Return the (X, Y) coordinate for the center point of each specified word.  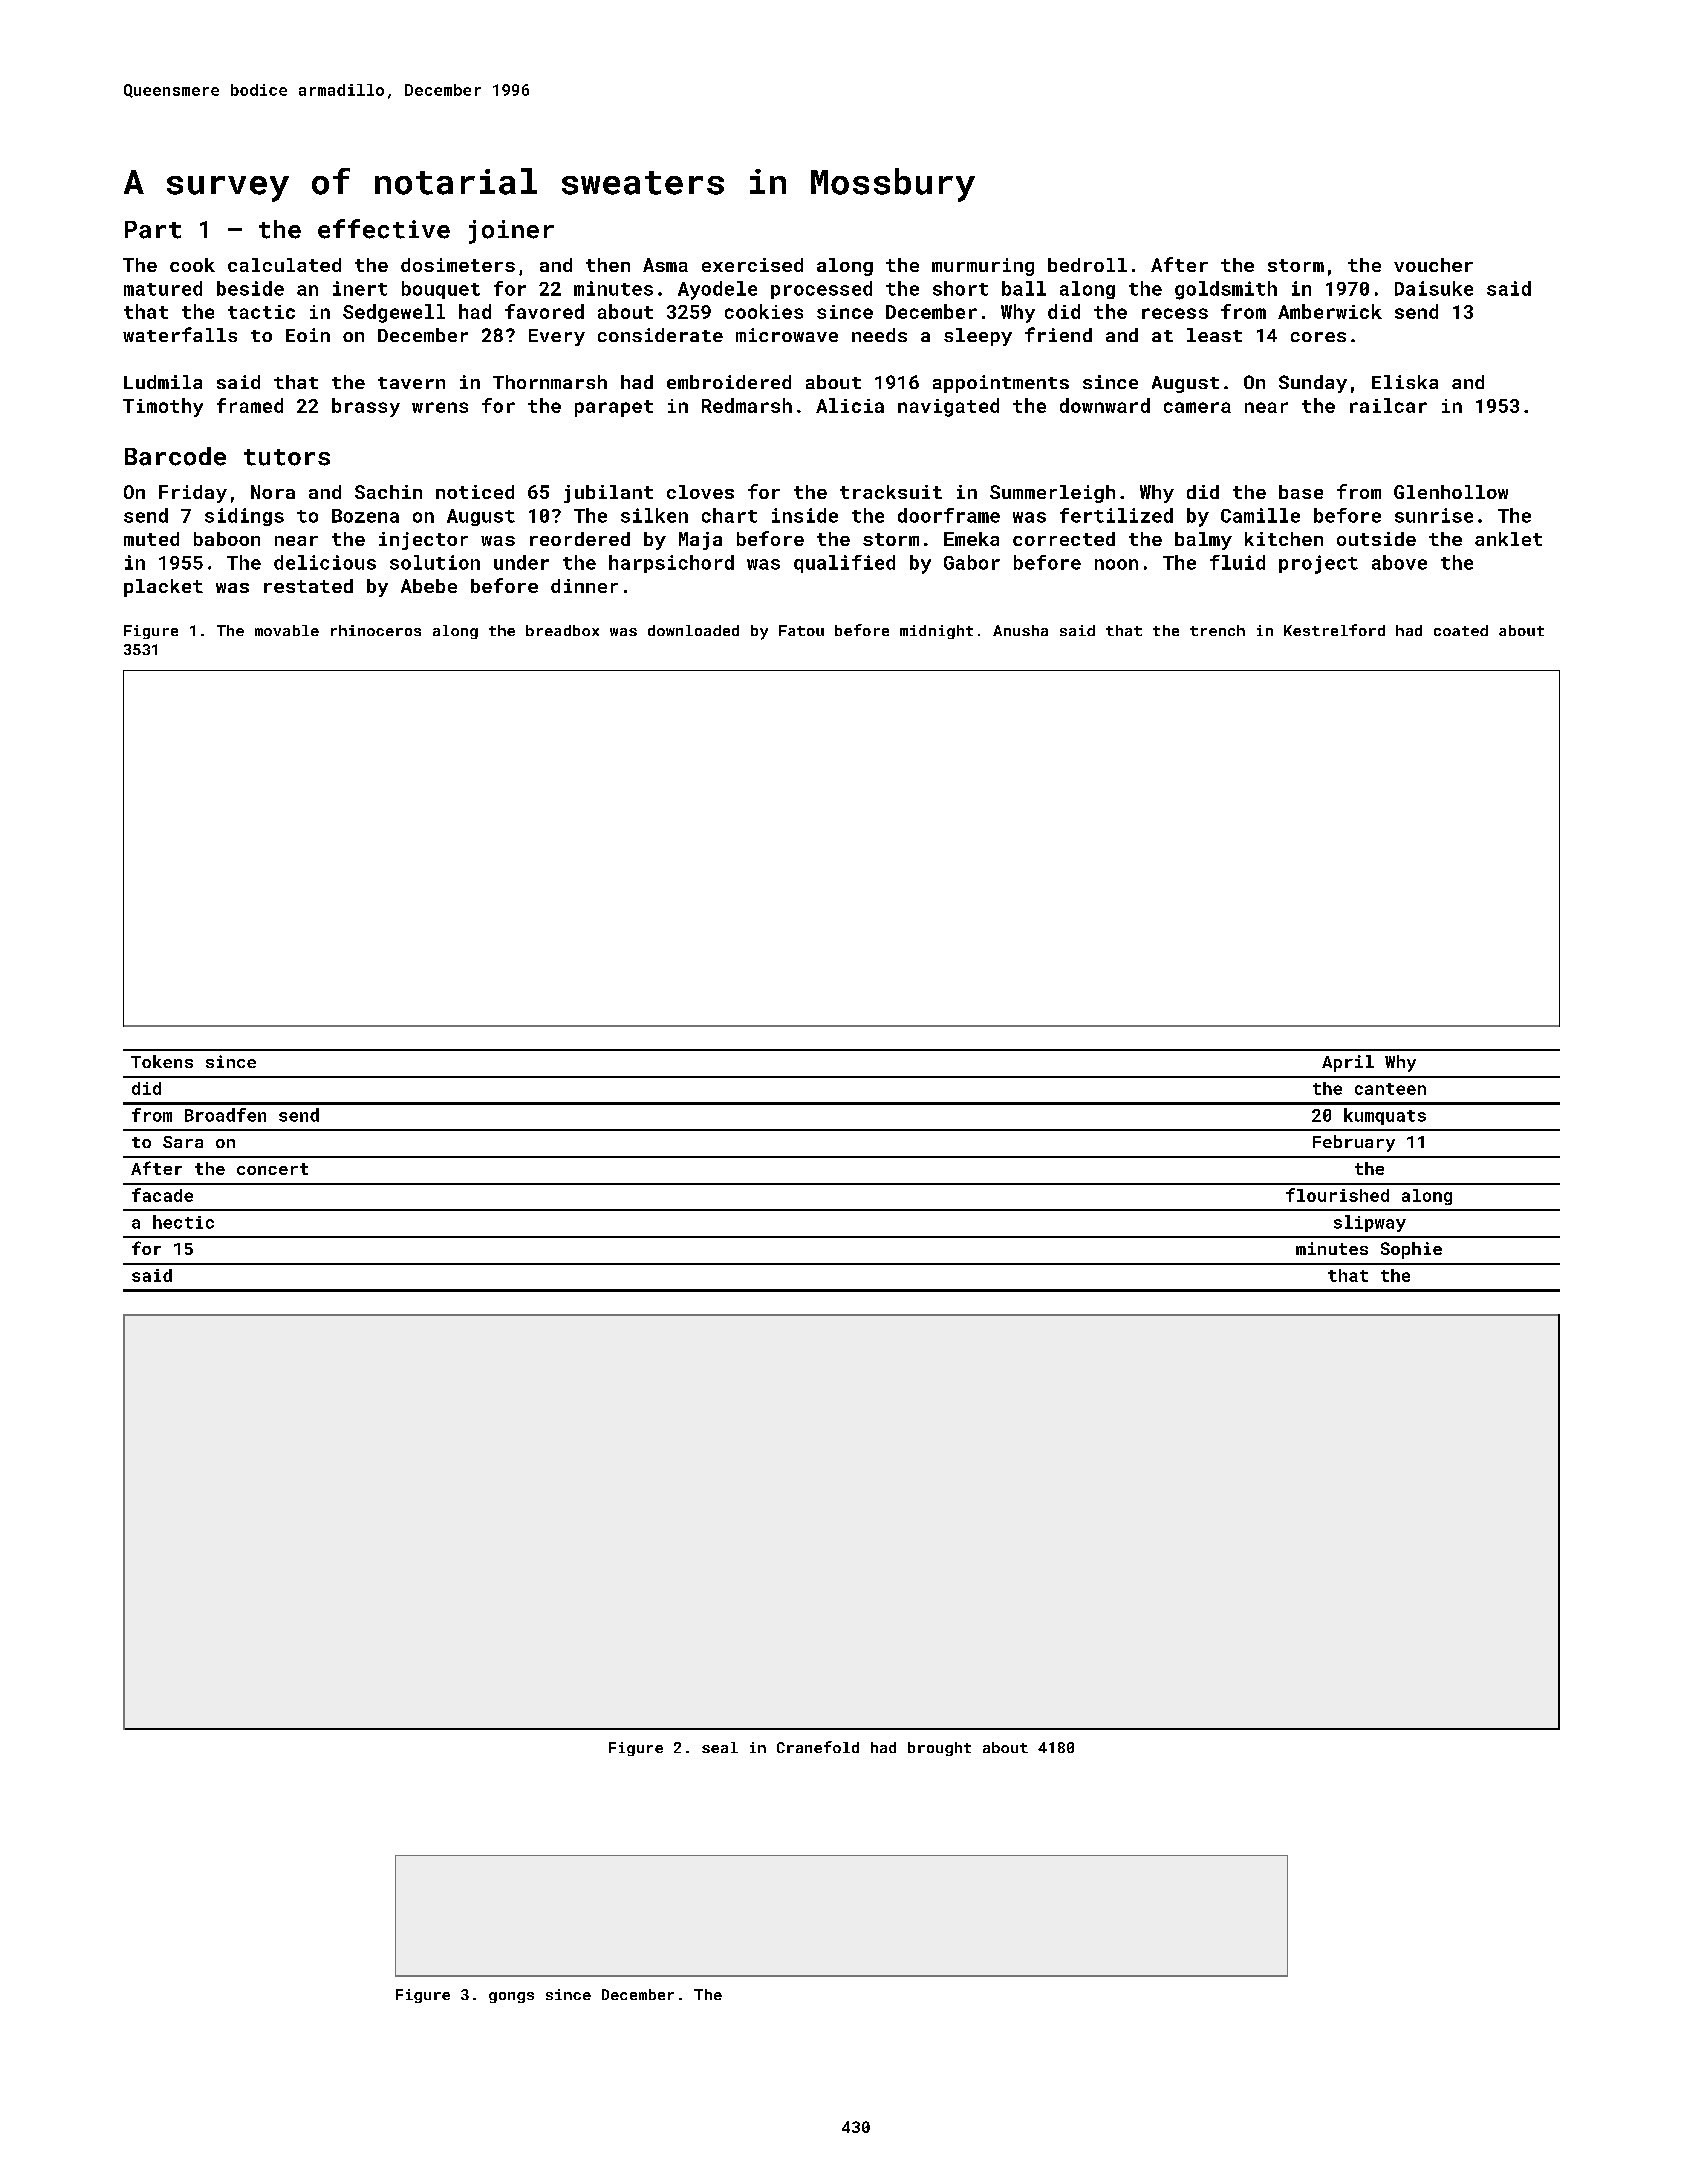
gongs (511, 1997)
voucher (1433, 265)
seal (720, 1747)
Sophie (1411, 1250)
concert (272, 1169)
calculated (284, 265)
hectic (183, 1222)
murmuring (983, 267)
